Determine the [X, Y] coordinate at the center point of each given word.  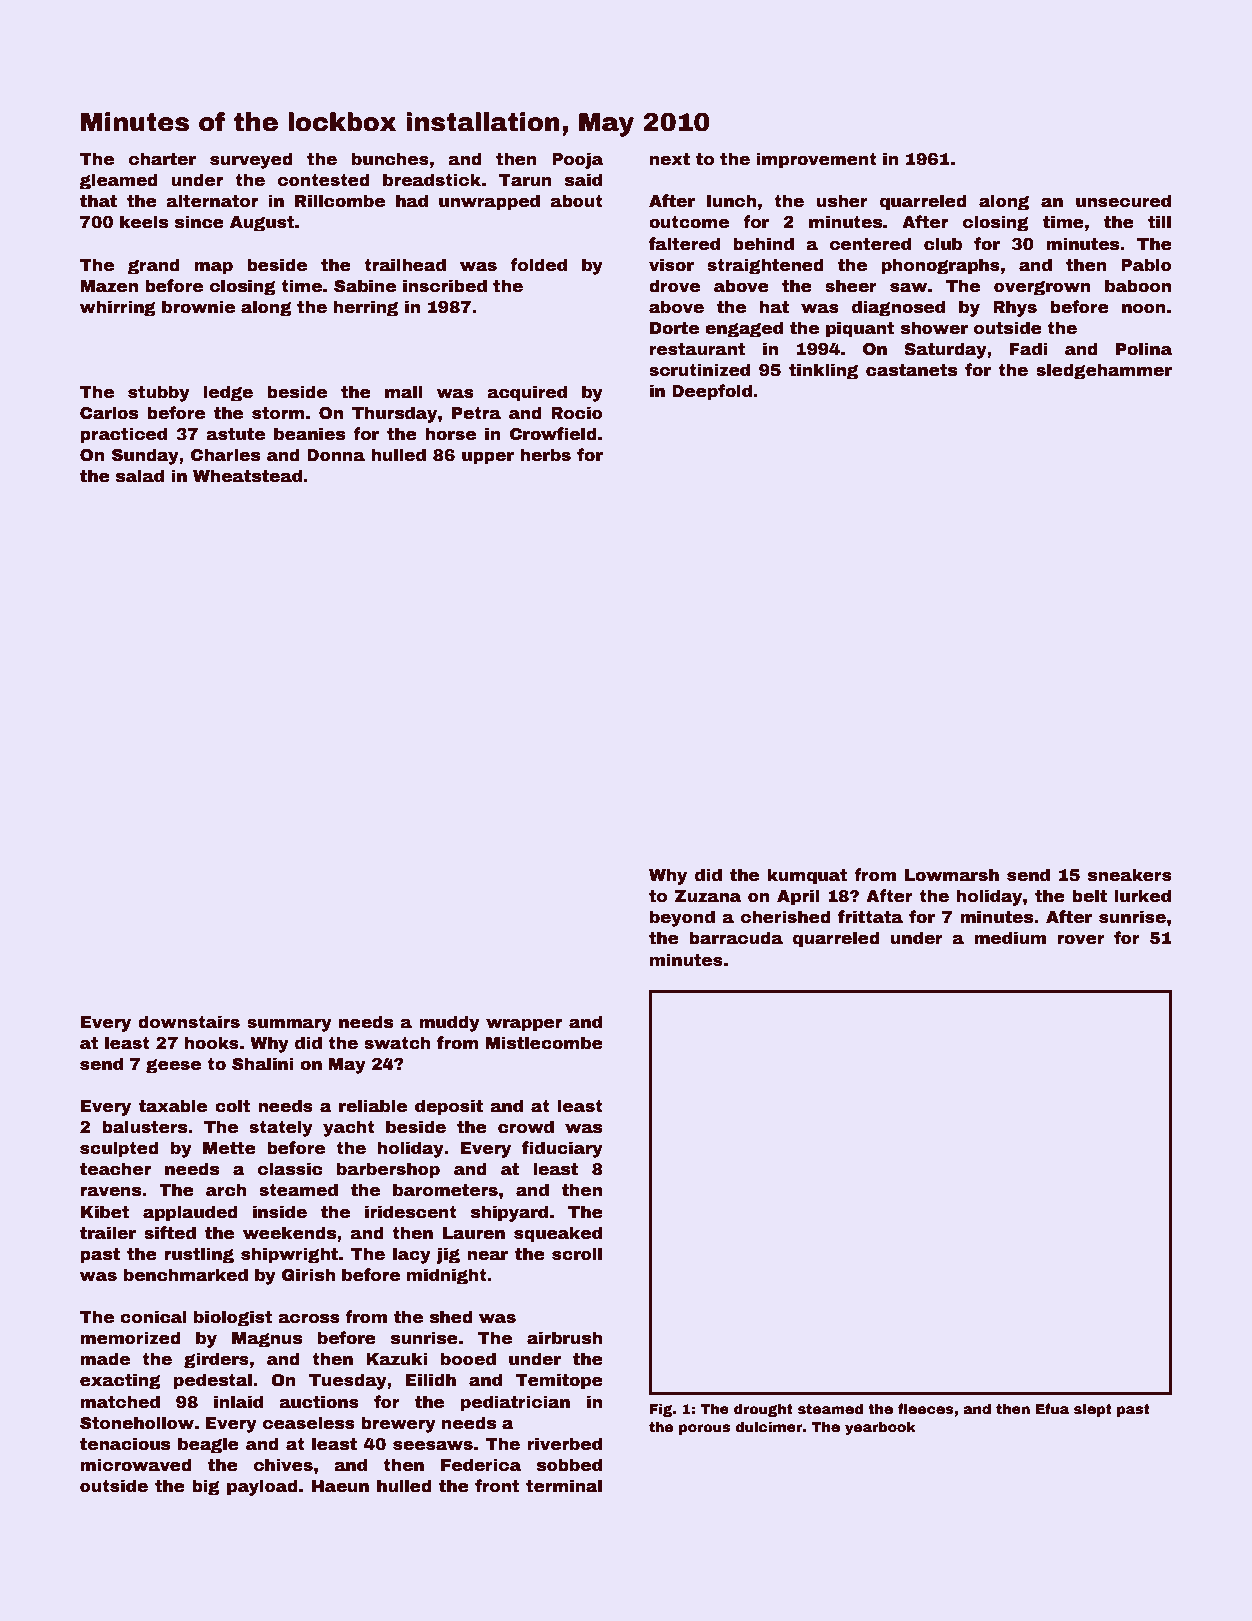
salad [140, 476]
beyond [682, 918]
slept [1093, 1410]
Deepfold [712, 392]
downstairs [189, 1022]
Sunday [145, 456]
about [577, 201]
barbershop [388, 1170]
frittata [870, 917]
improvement [816, 160]
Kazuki [397, 1359]
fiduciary [562, 1149]
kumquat [807, 876]
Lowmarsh [952, 875]
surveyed [251, 160]
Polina [1144, 349]
